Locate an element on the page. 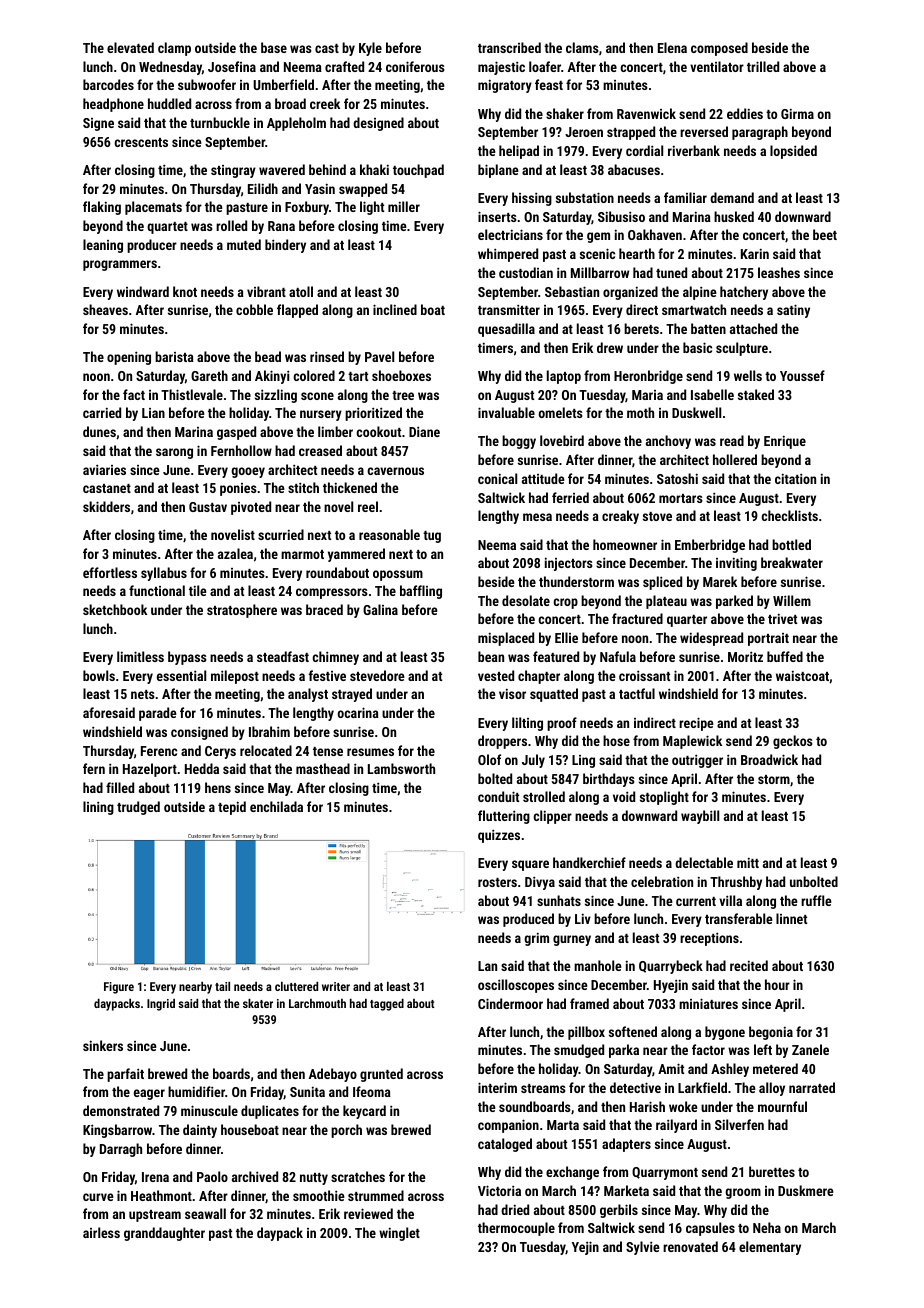  beet is located at coordinates (825, 234).
